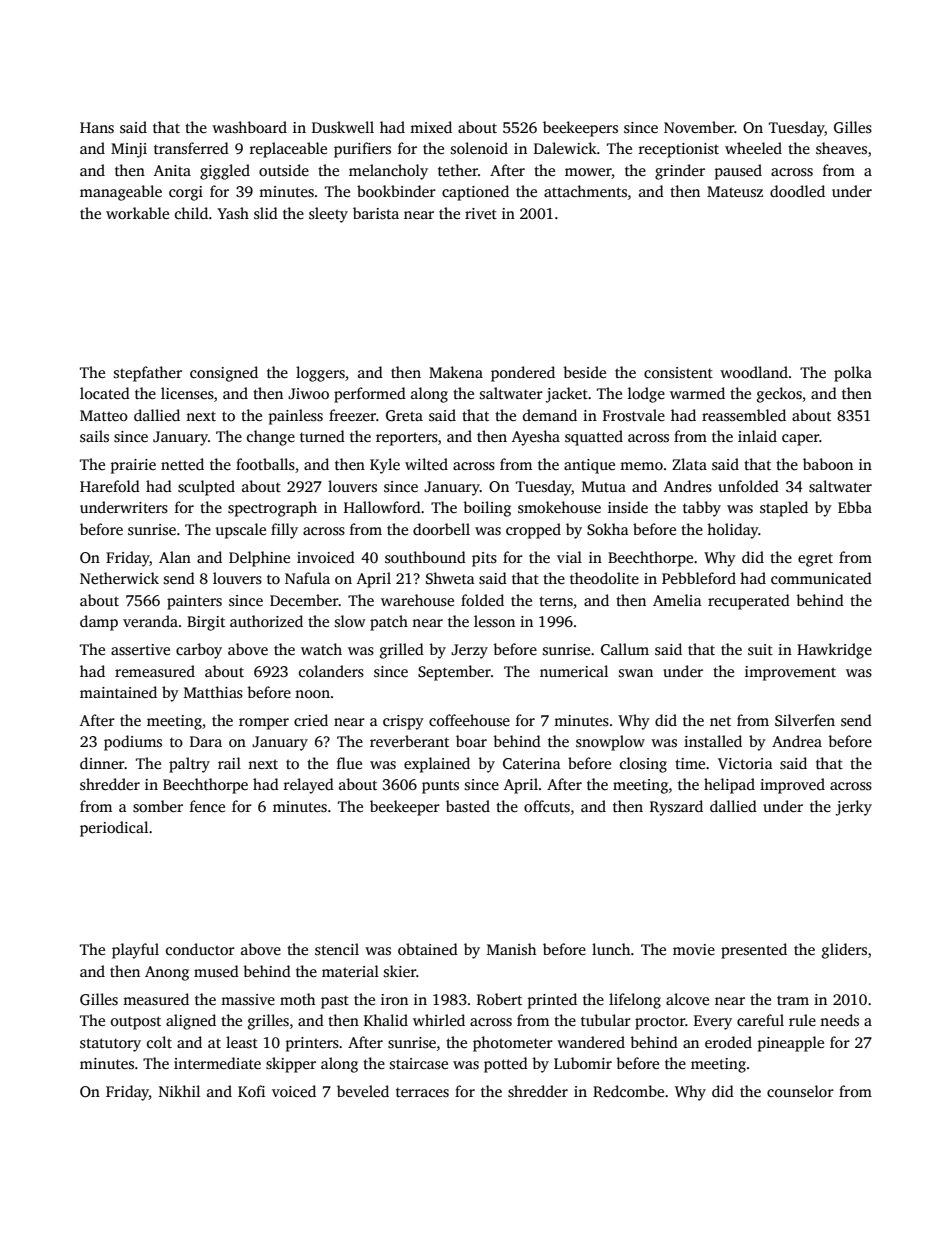 This image has height=1233, width=952. Describe the element at coordinates (431, 127) in the image. I see `mixed` at that location.
